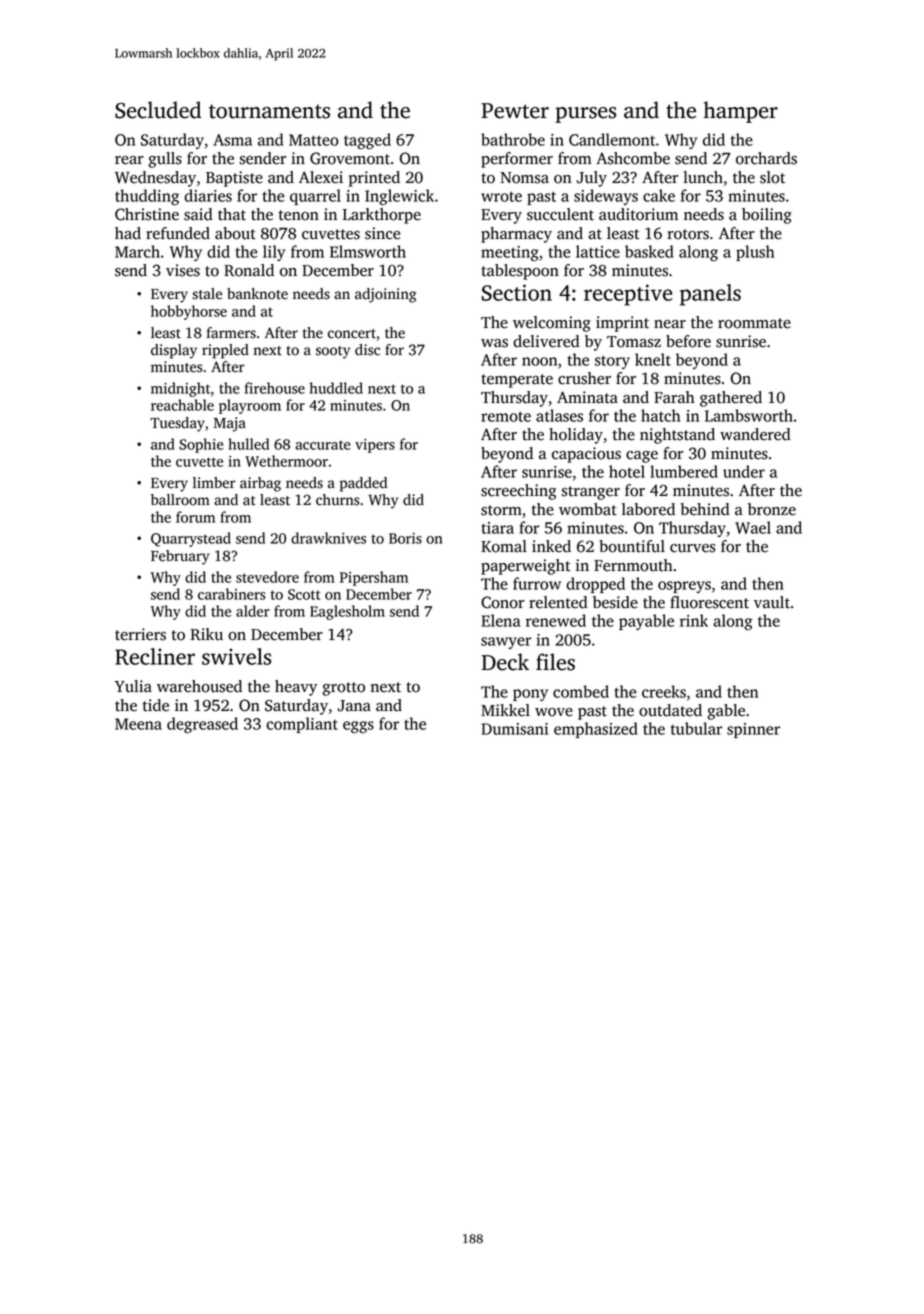 The image size is (924, 1314). Describe the element at coordinates (518, 492) in the page. I see `screeching` at that location.
